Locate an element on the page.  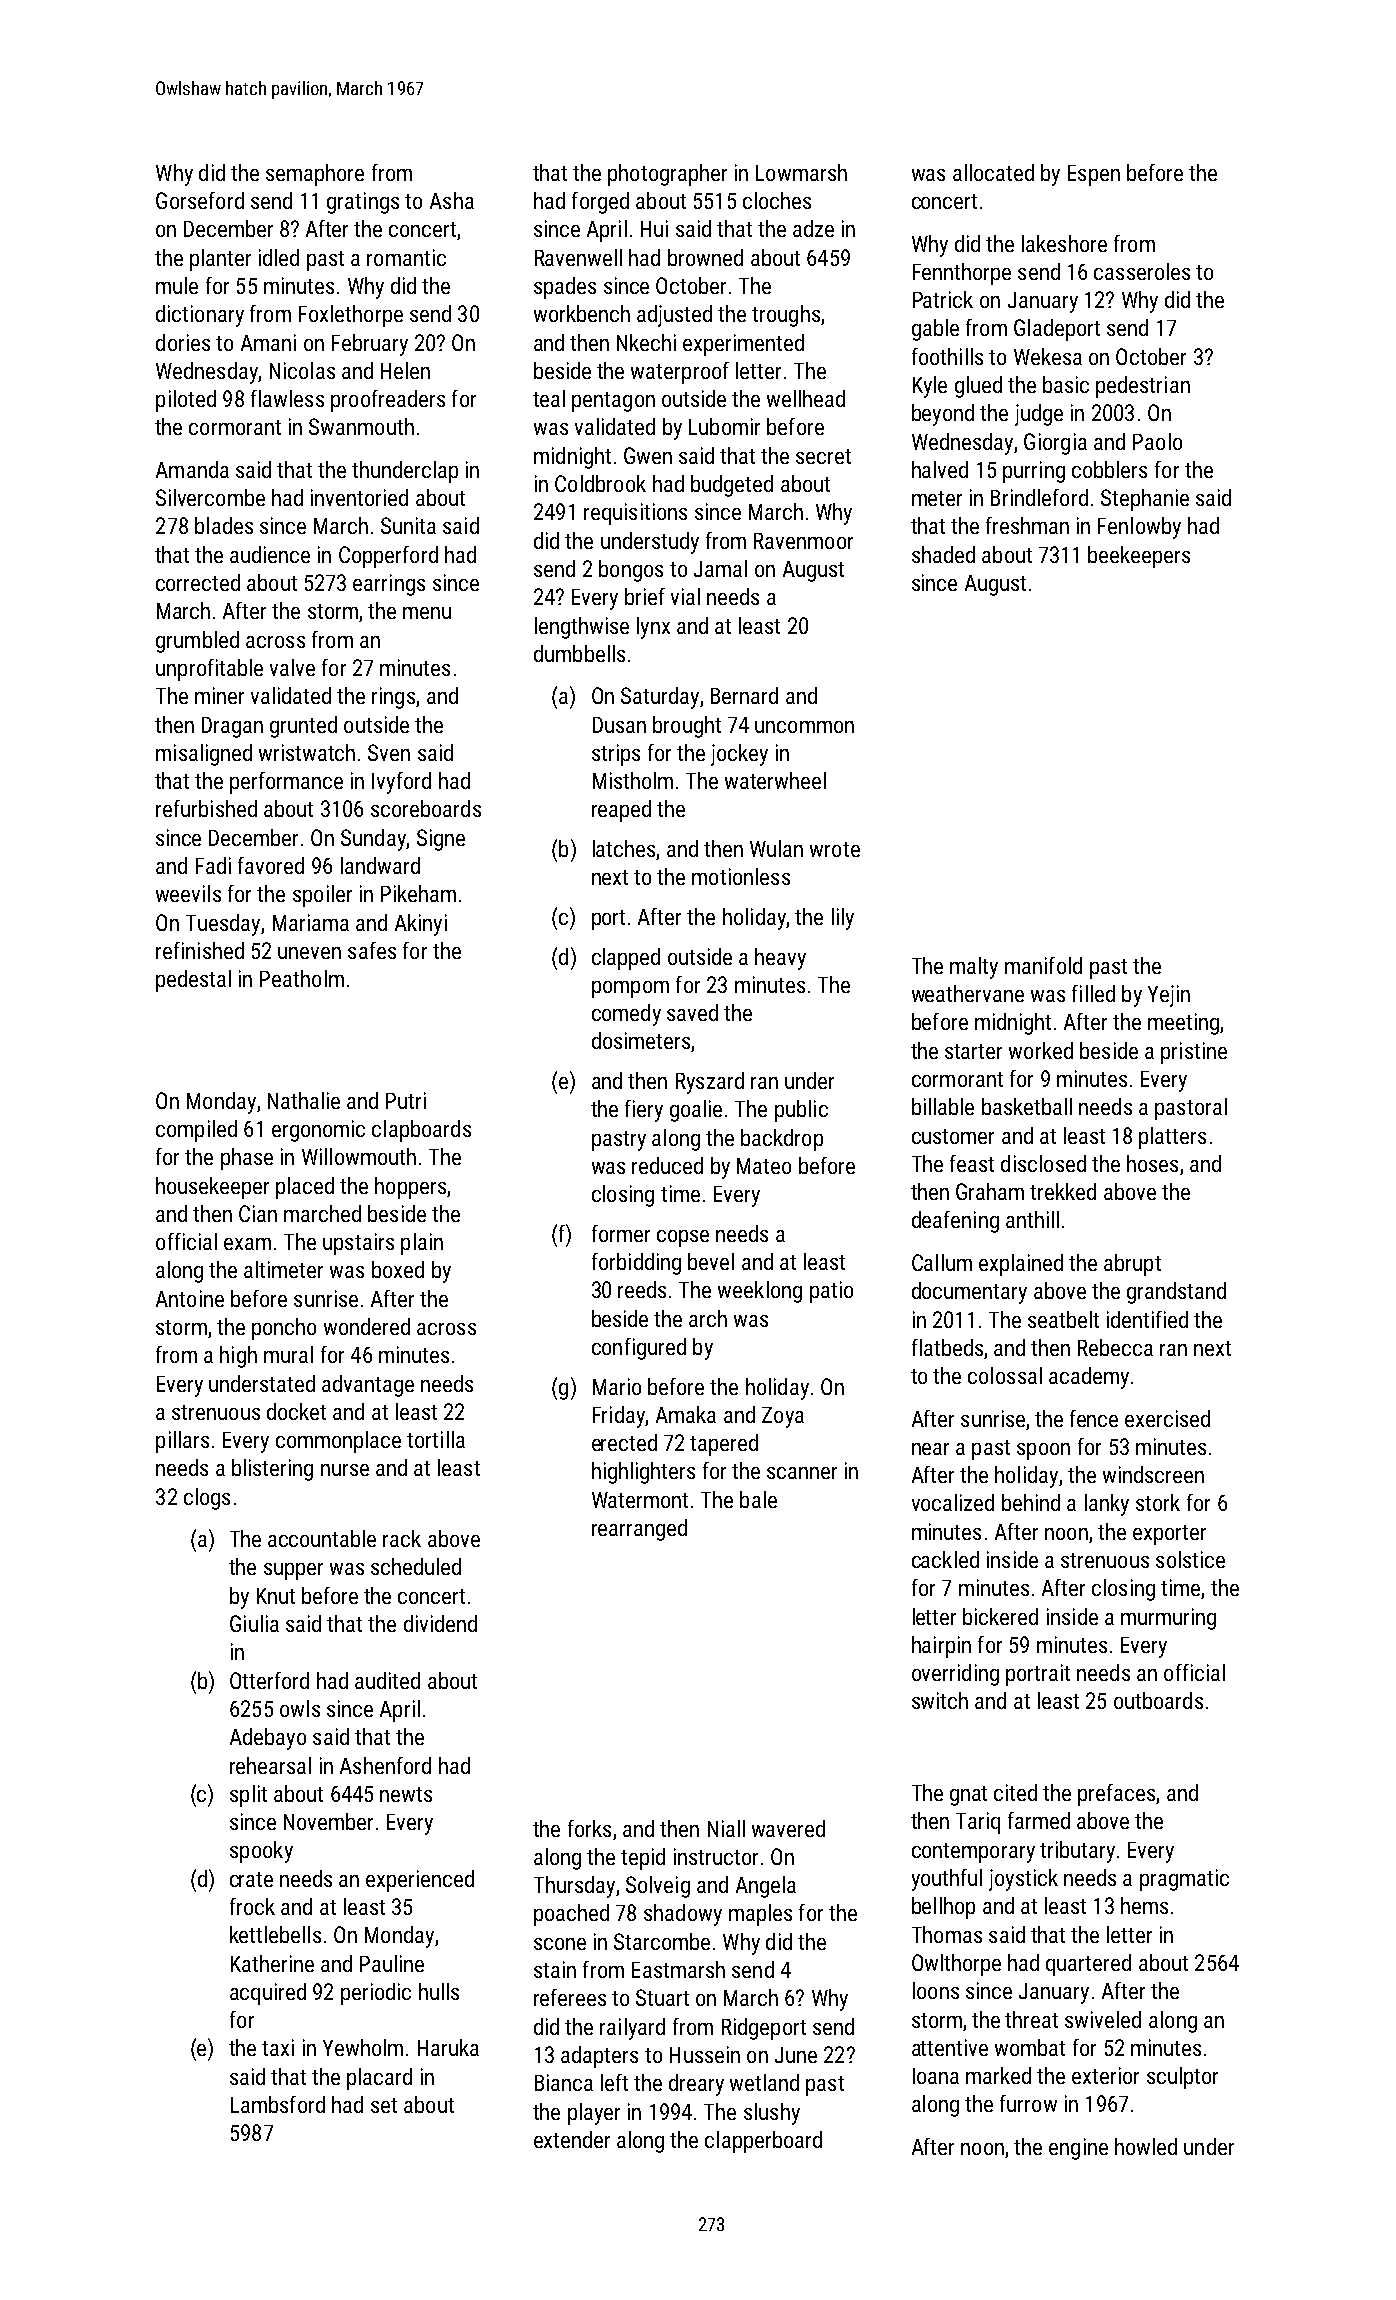
Swanmouth is located at coordinates (361, 426).
